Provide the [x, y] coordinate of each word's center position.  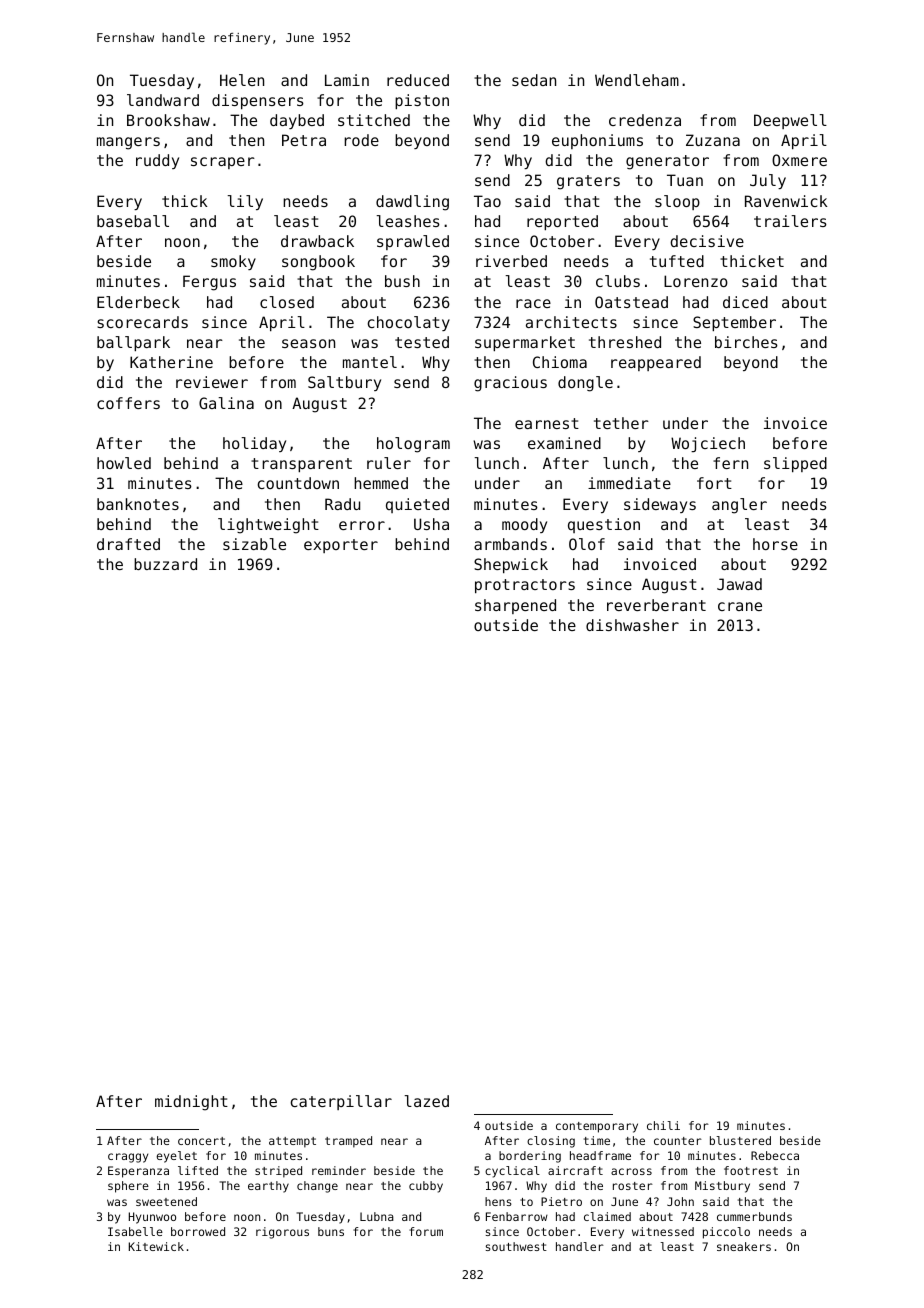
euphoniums [597, 141]
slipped [795, 464]
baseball [133, 221]
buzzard [165, 564]
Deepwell [790, 121]
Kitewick [156, 1246]
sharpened [515, 606]
